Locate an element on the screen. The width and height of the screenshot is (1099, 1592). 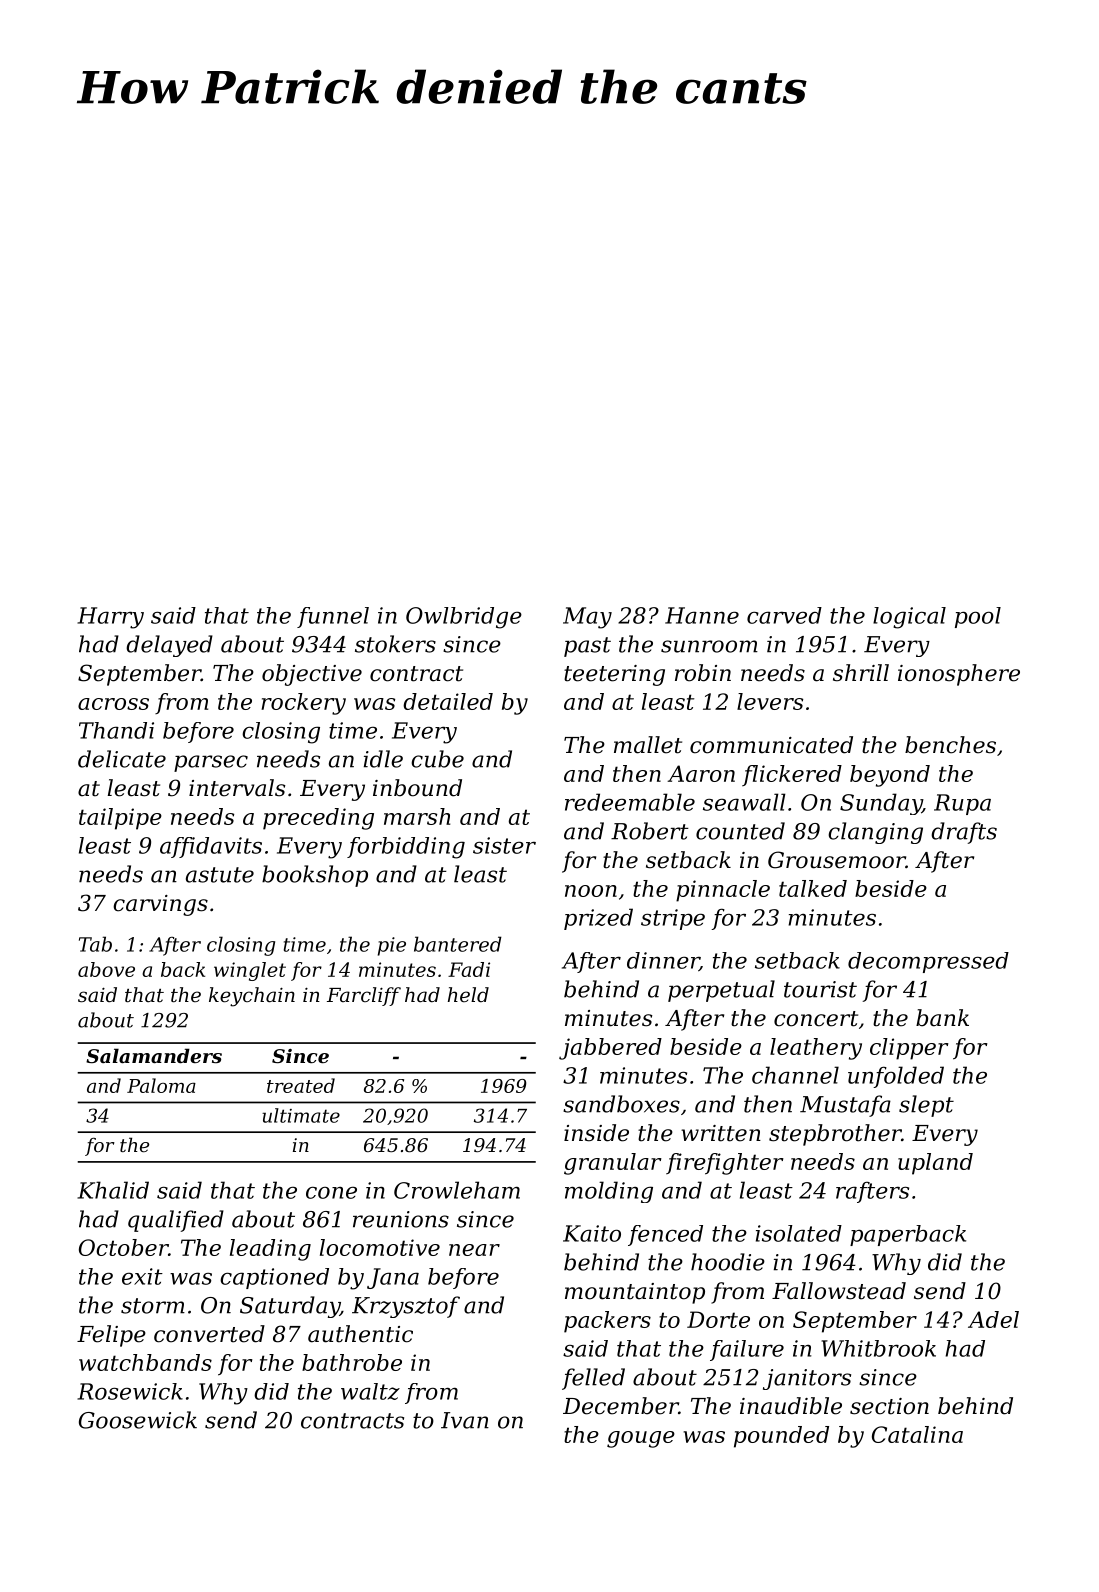
ultimate is located at coordinates (301, 1115).
